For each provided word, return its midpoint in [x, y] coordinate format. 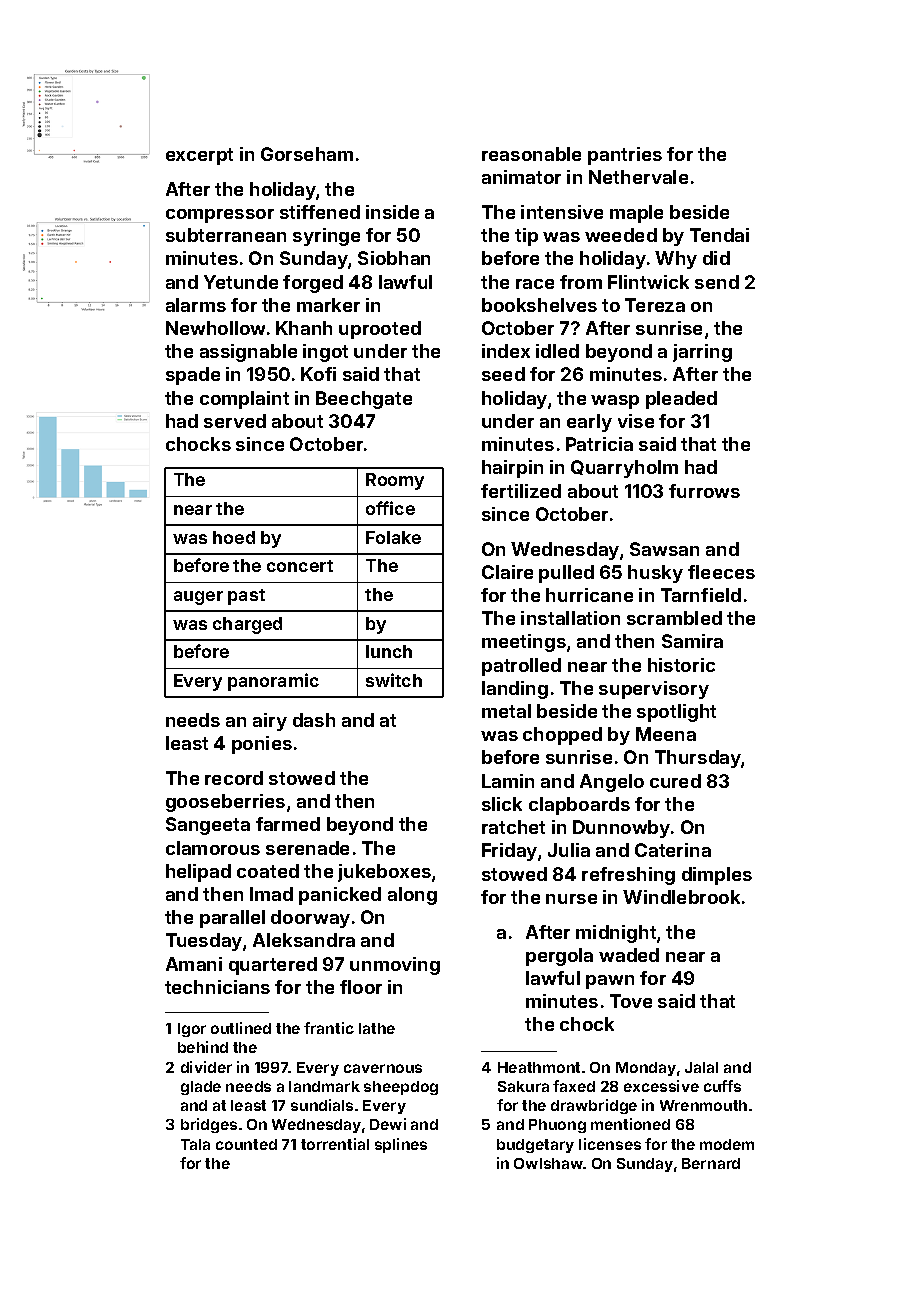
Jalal [701, 1067]
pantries [625, 156]
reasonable [531, 154]
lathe [377, 1028]
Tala [195, 1144]
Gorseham [307, 154]
